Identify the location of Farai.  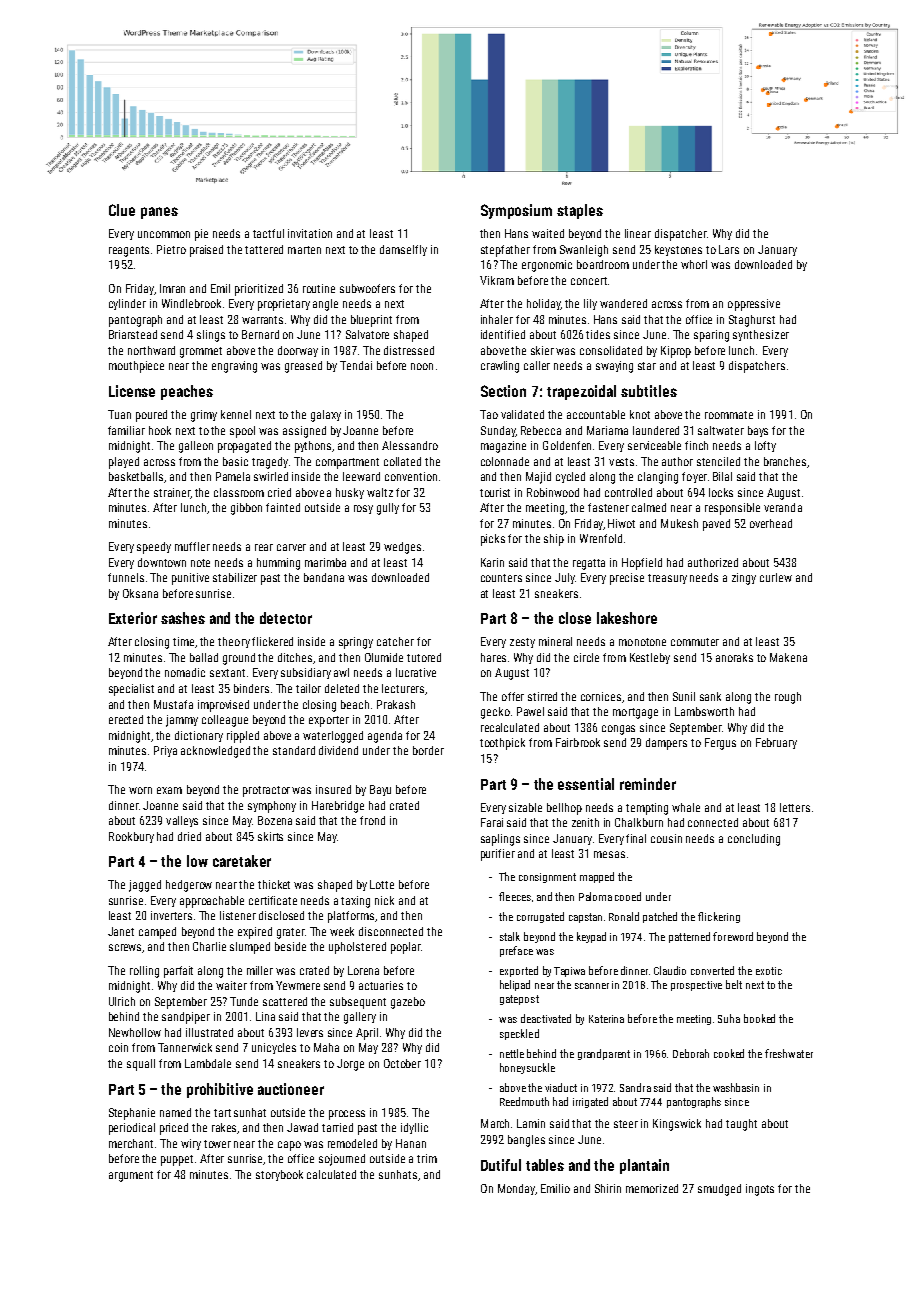
(492, 822).
